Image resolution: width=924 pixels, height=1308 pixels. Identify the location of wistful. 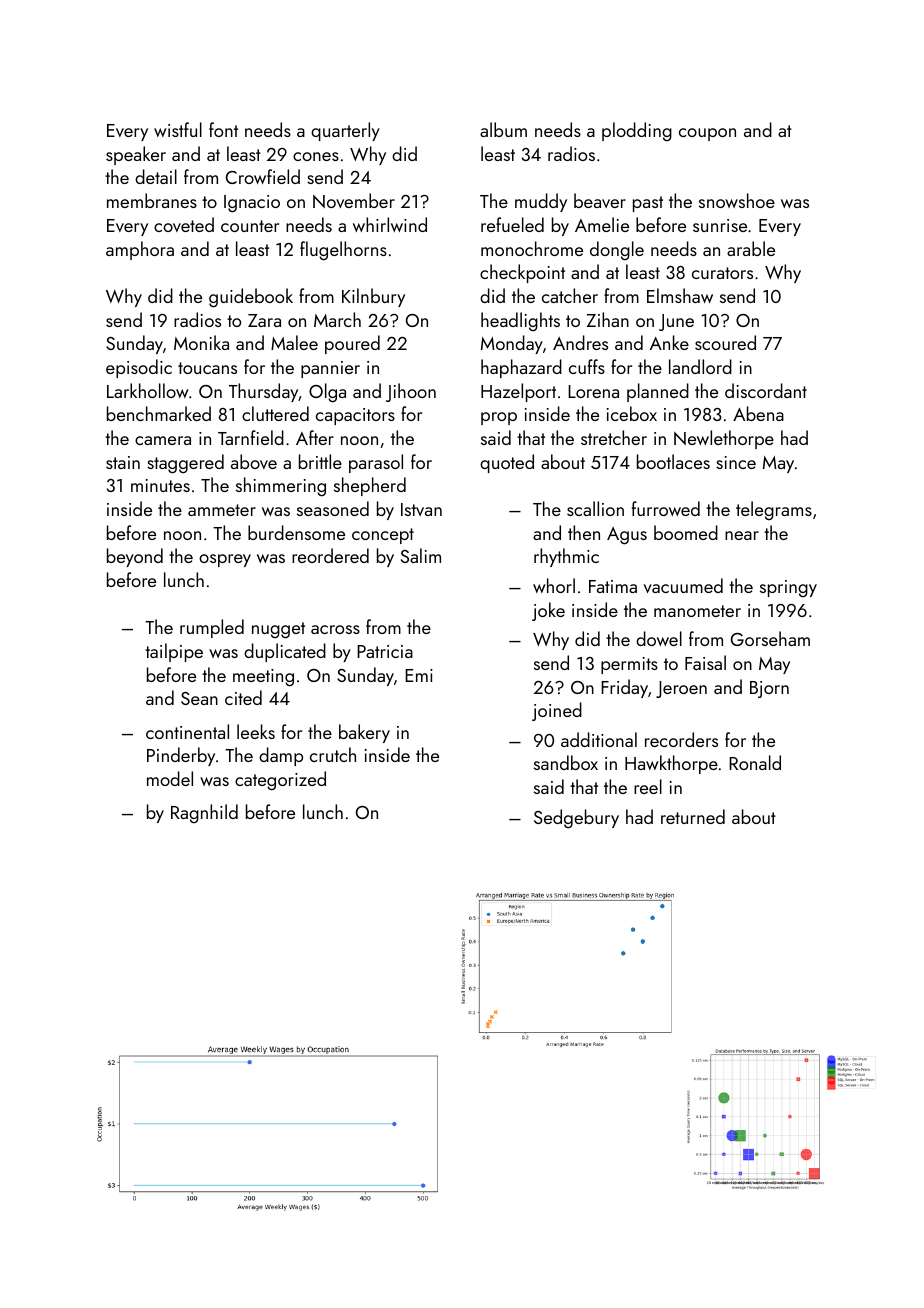
(178, 129).
